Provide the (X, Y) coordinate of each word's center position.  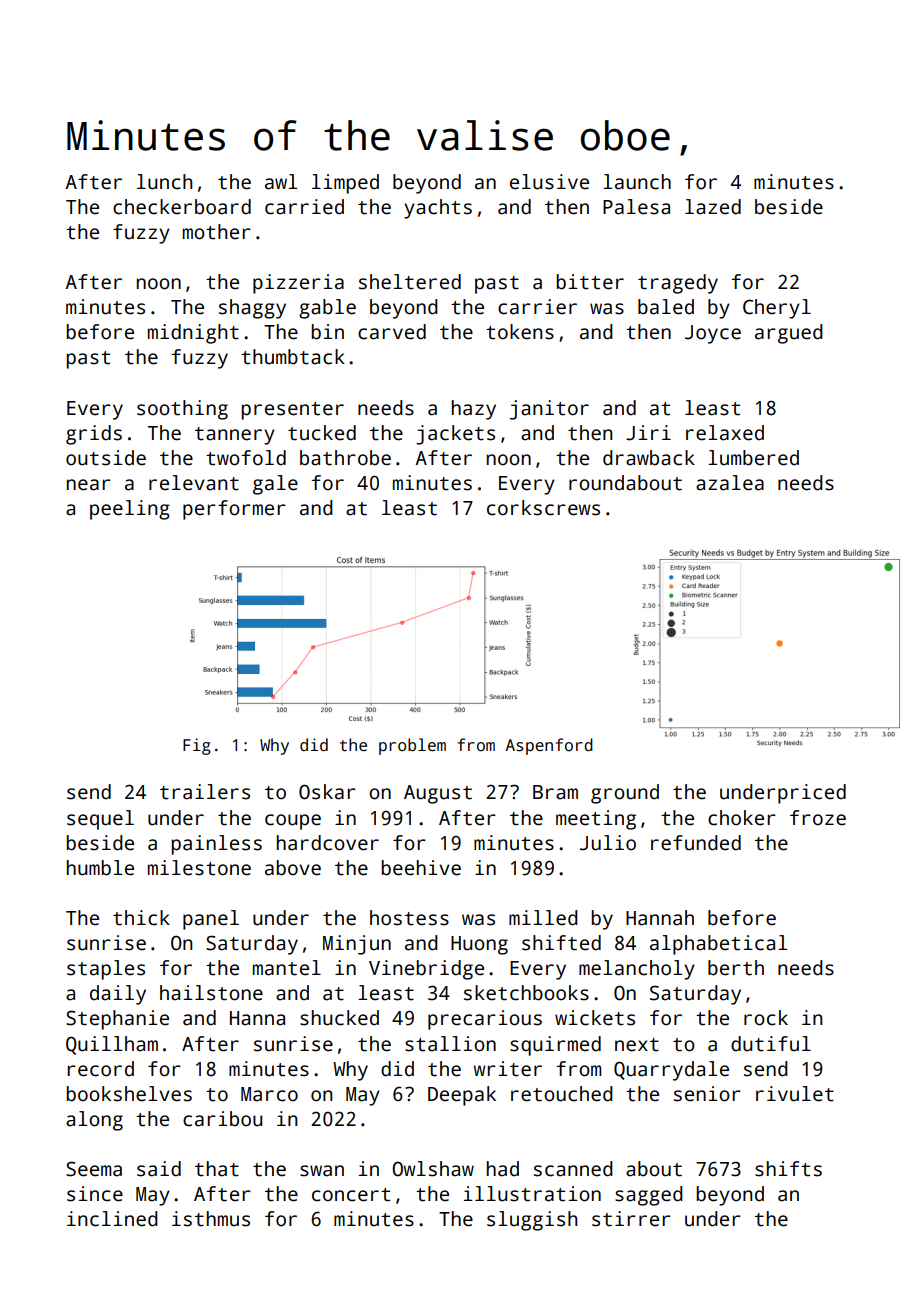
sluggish (532, 1221)
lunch (164, 182)
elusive (549, 182)
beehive (421, 868)
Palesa (636, 207)
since (95, 1194)
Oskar (327, 792)
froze (818, 818)
